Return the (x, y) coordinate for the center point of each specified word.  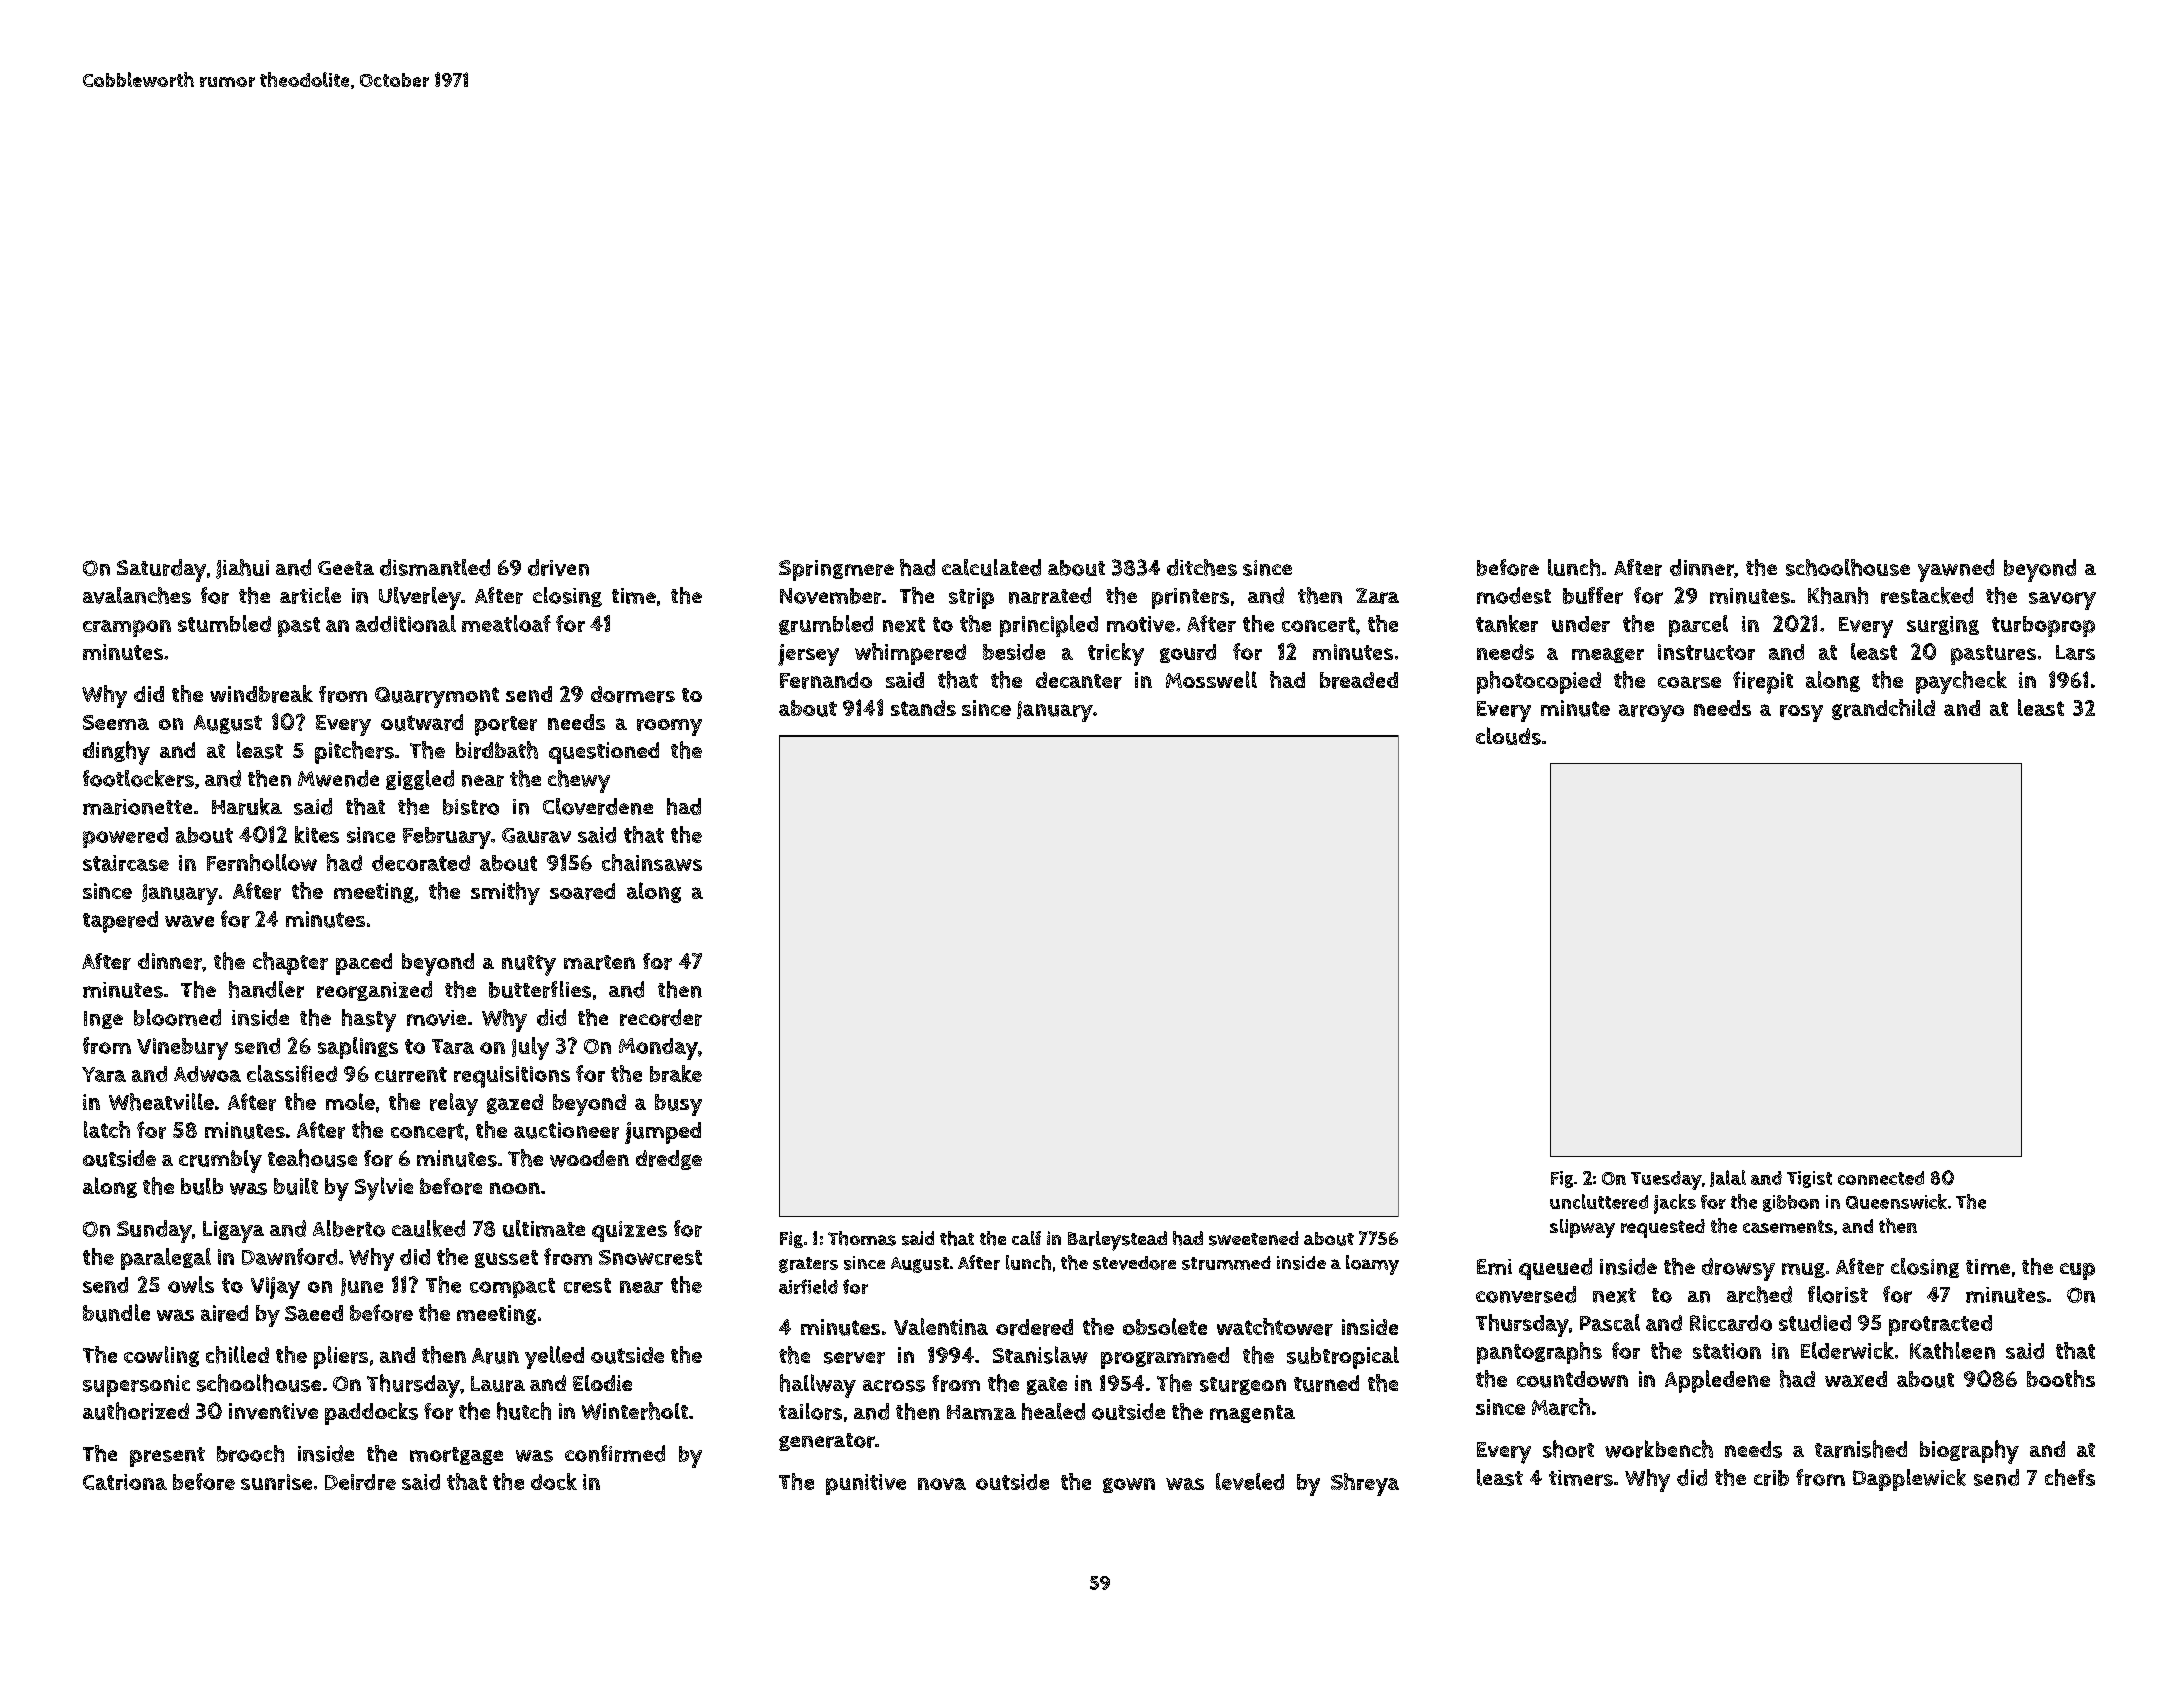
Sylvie (384, 1189)
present (167, 1457)
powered (125, 837)
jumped (663, 1133)
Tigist (1809, 1179)
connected (1881, 1178)
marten (599, 962)
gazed (515, 1104)
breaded (1359, 680)
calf (1026, 1238)
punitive (866, 1484)
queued (1555, 1269)
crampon (127, 628)
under (1581, 624)
